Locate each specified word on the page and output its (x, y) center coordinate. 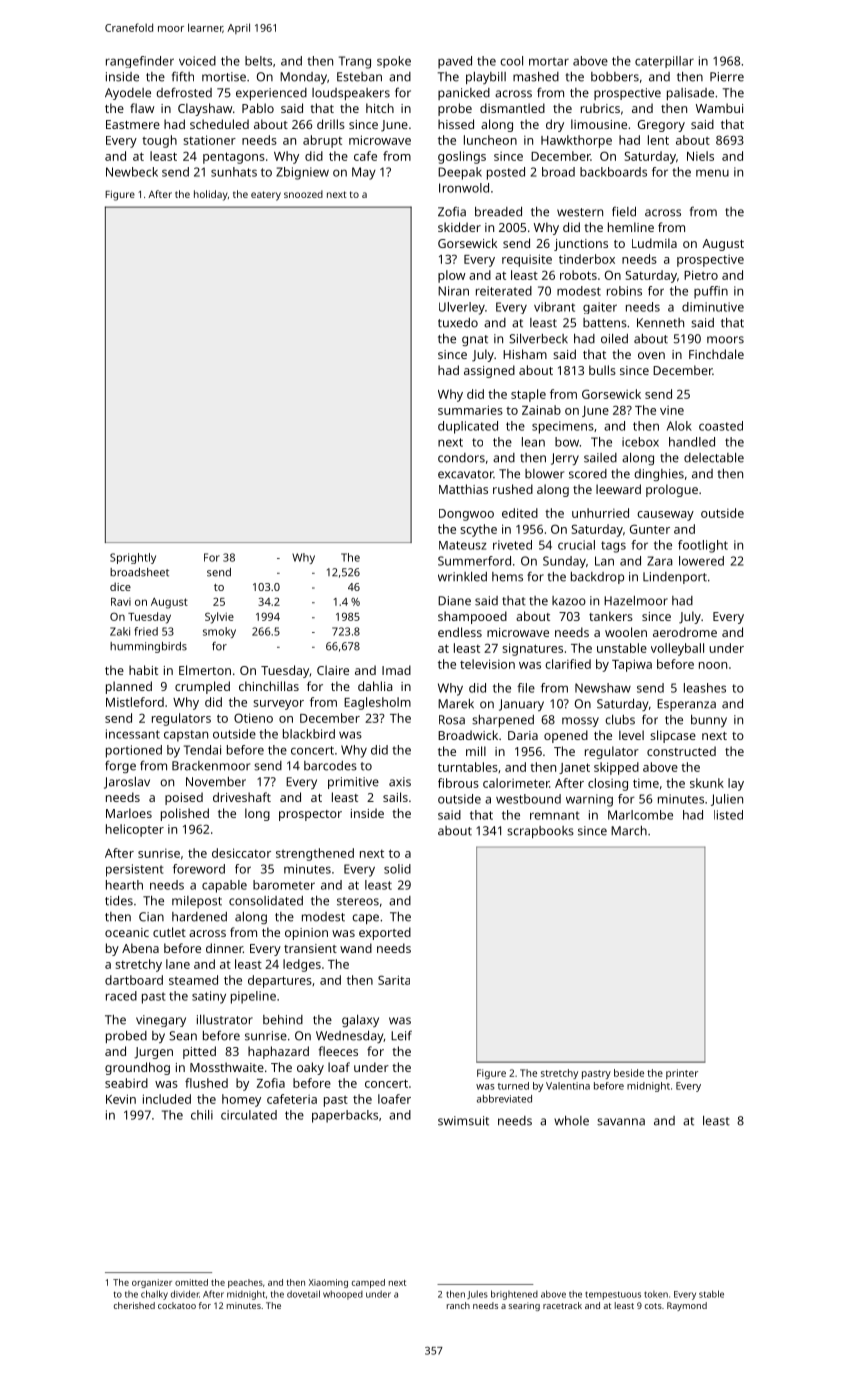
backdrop (597, 578)
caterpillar (664, 62)
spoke (394, 62)
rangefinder (140, 62)
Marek (456, 704)
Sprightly (133, 558)
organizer (152, 1283)
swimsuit (463, 1121)
